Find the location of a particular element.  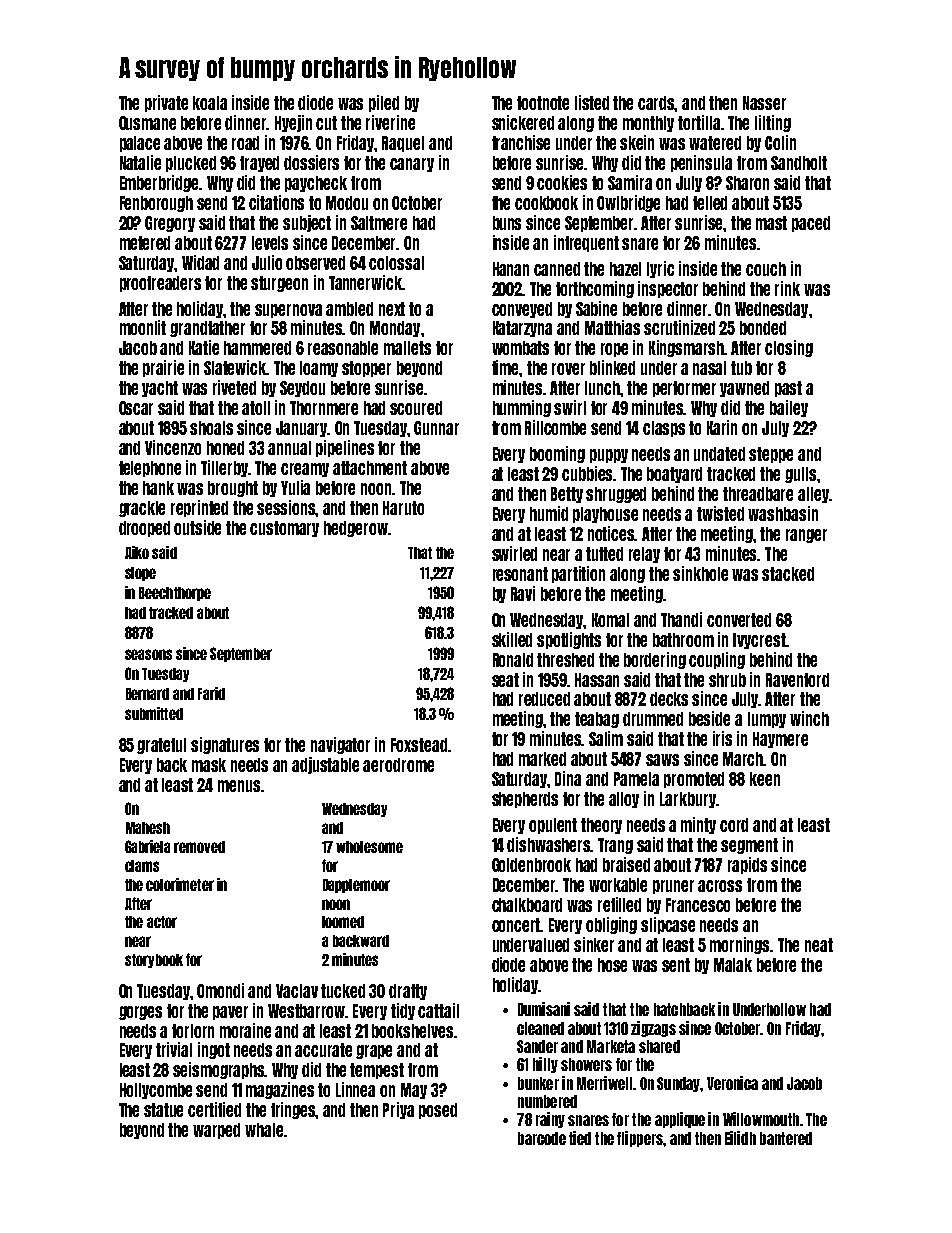

prairie is located at coordinates (163, 368).
